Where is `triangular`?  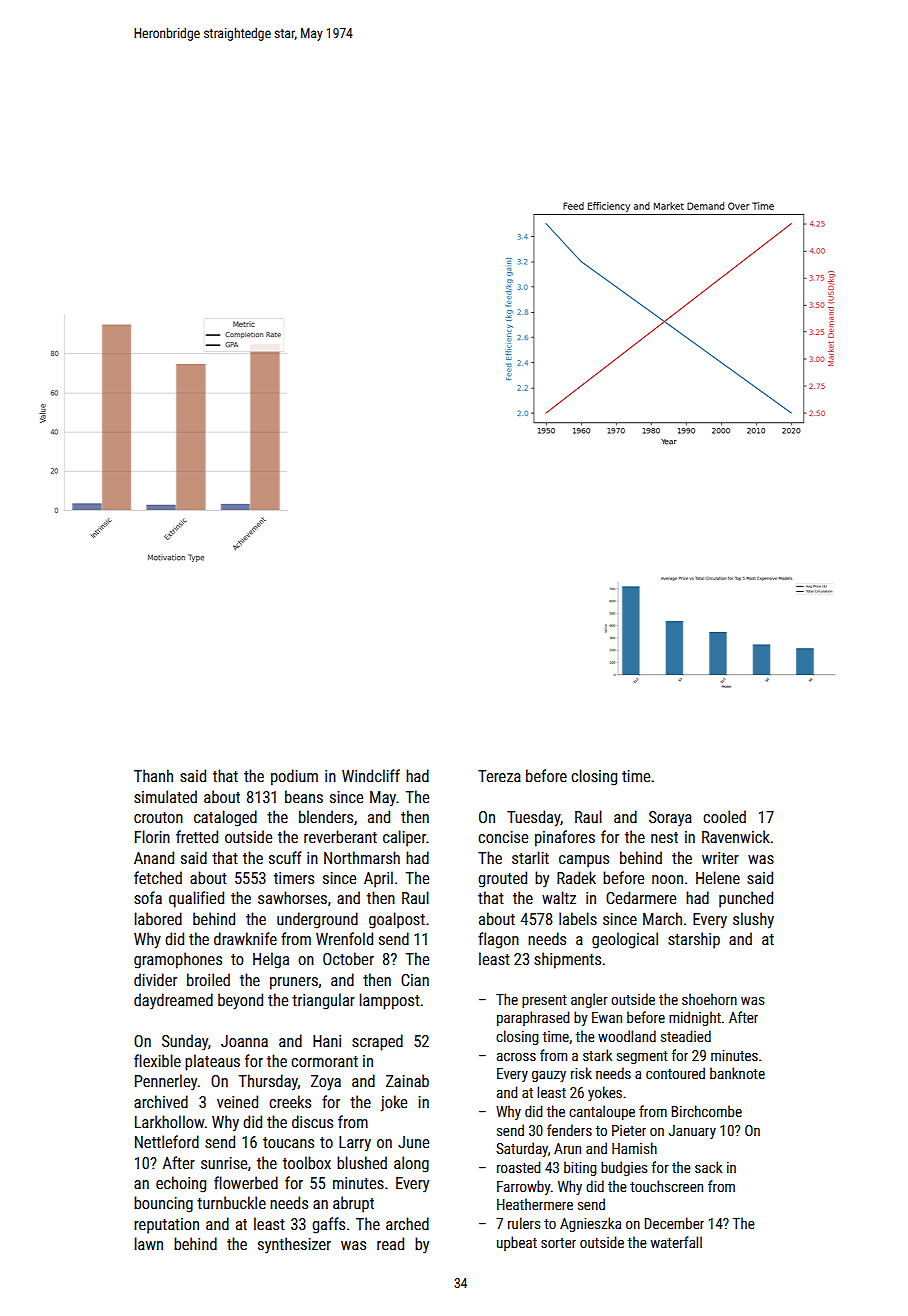
triangular is located at coordinates (323, 1001).
